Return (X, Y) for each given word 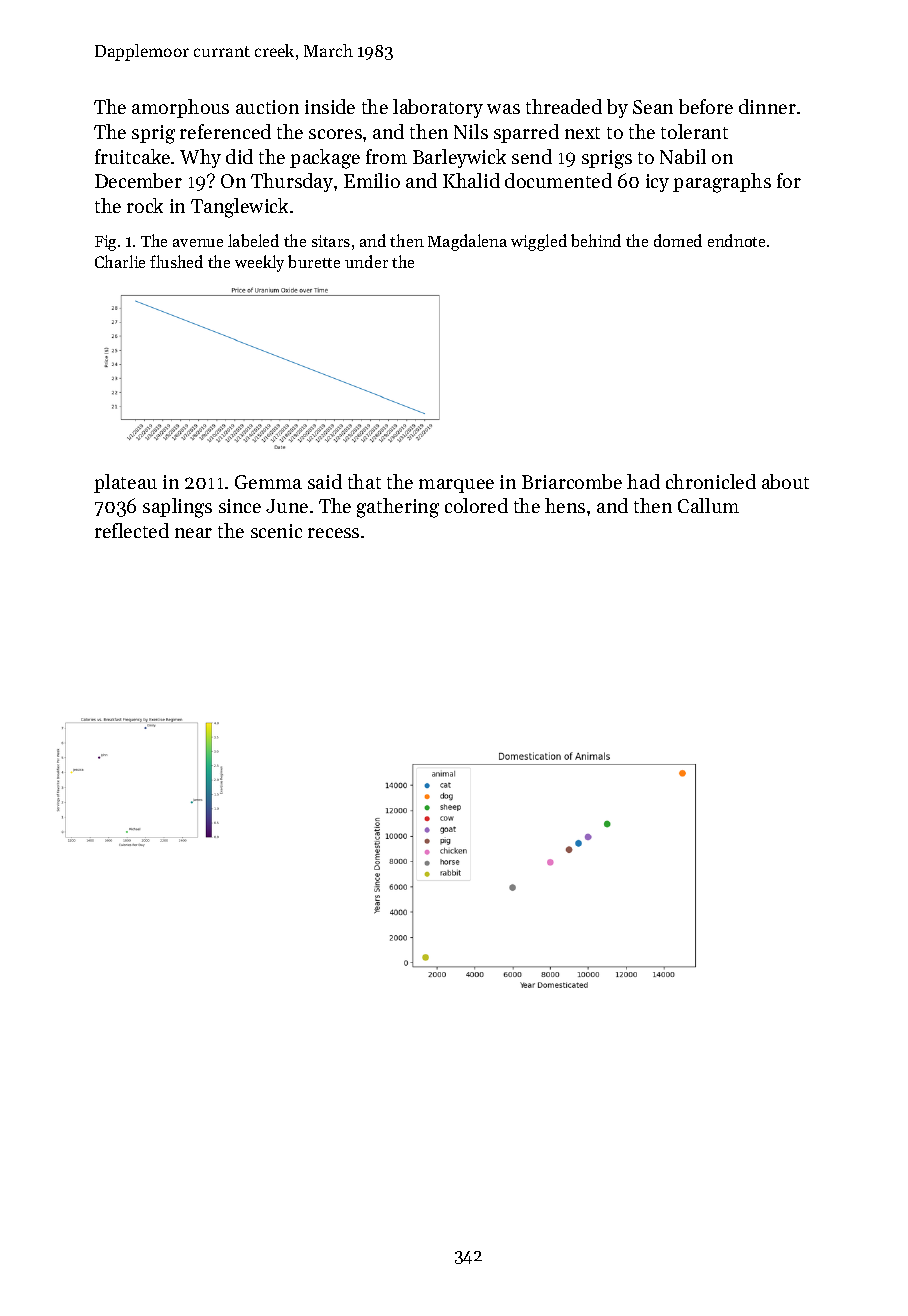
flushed (176, 261)
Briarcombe (572, 481)
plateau (125, 483)
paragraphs (722, 183)
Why (200, 158)
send (532, 156)
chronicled (711, 481)
